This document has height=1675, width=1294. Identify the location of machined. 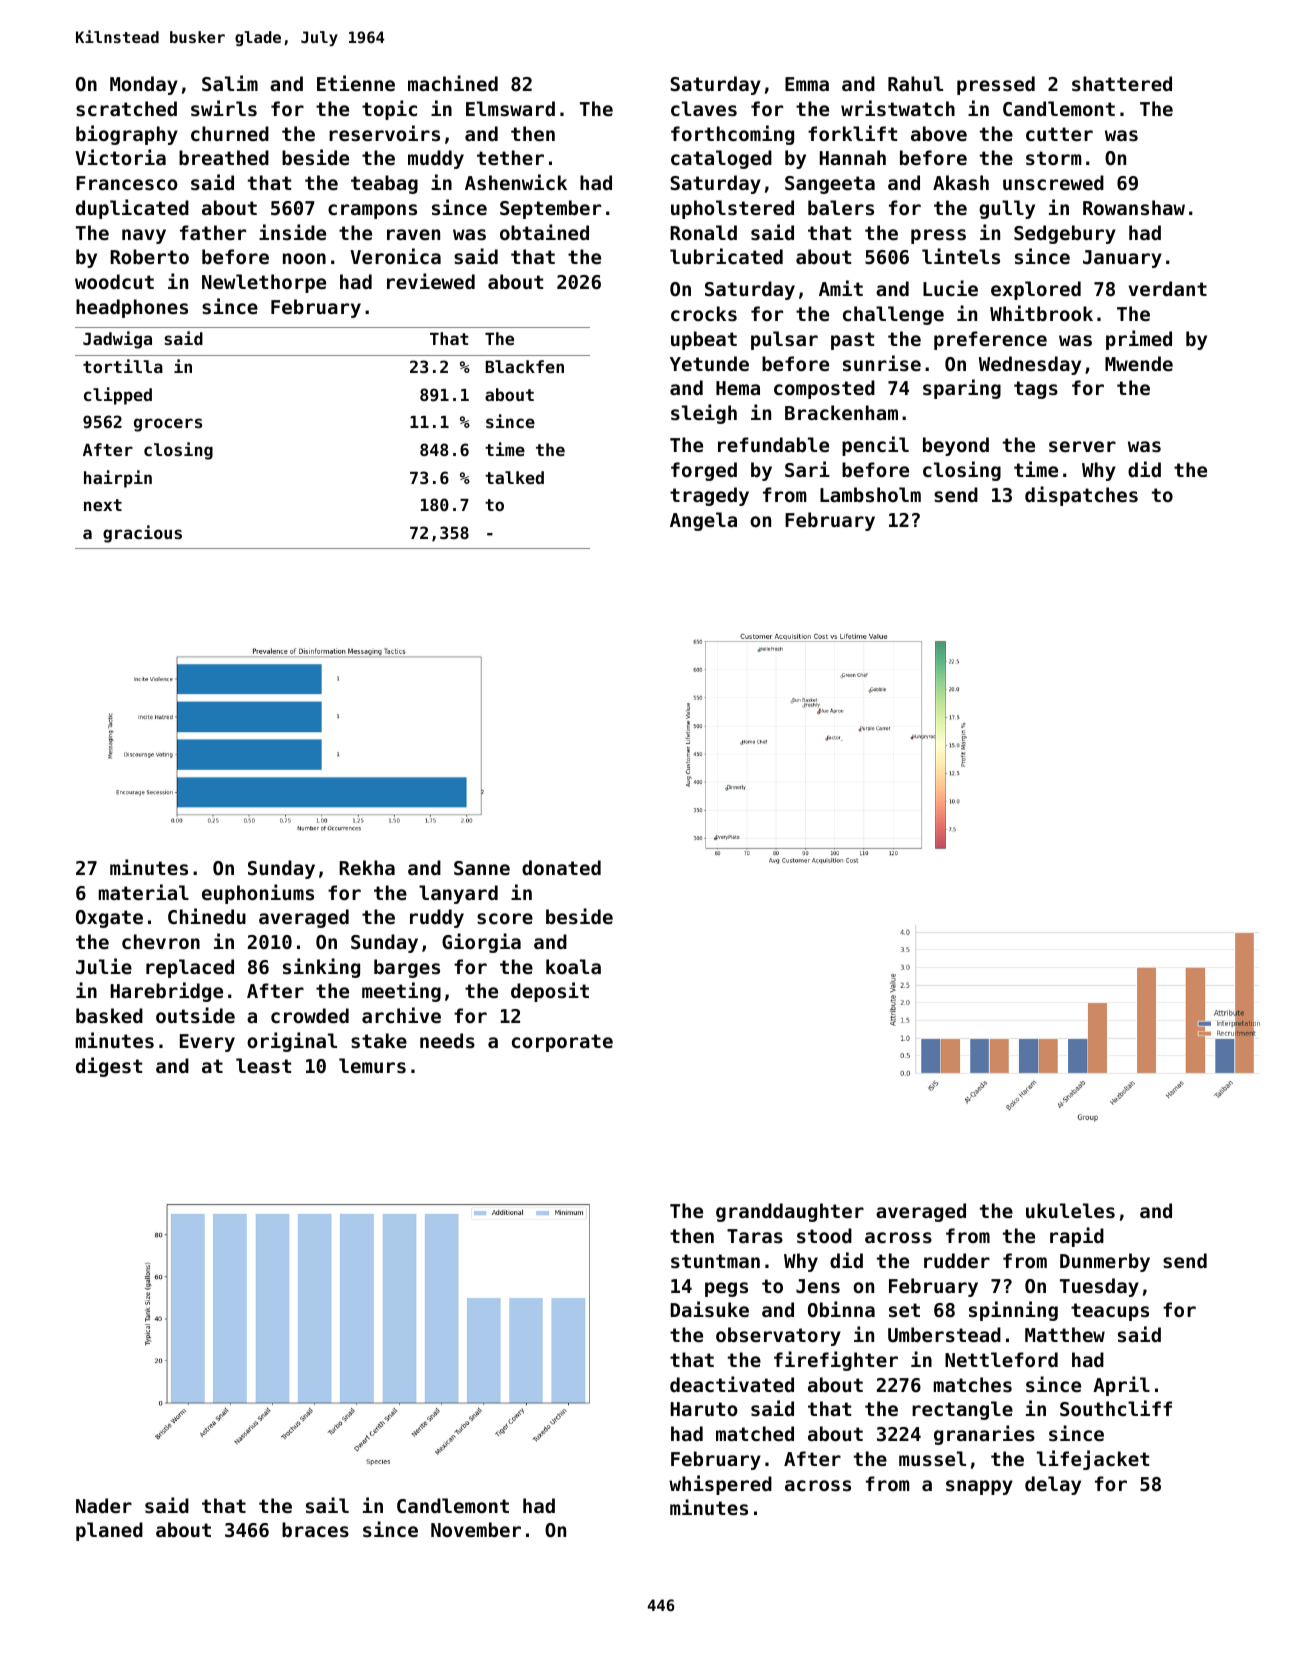
(453, 83).
